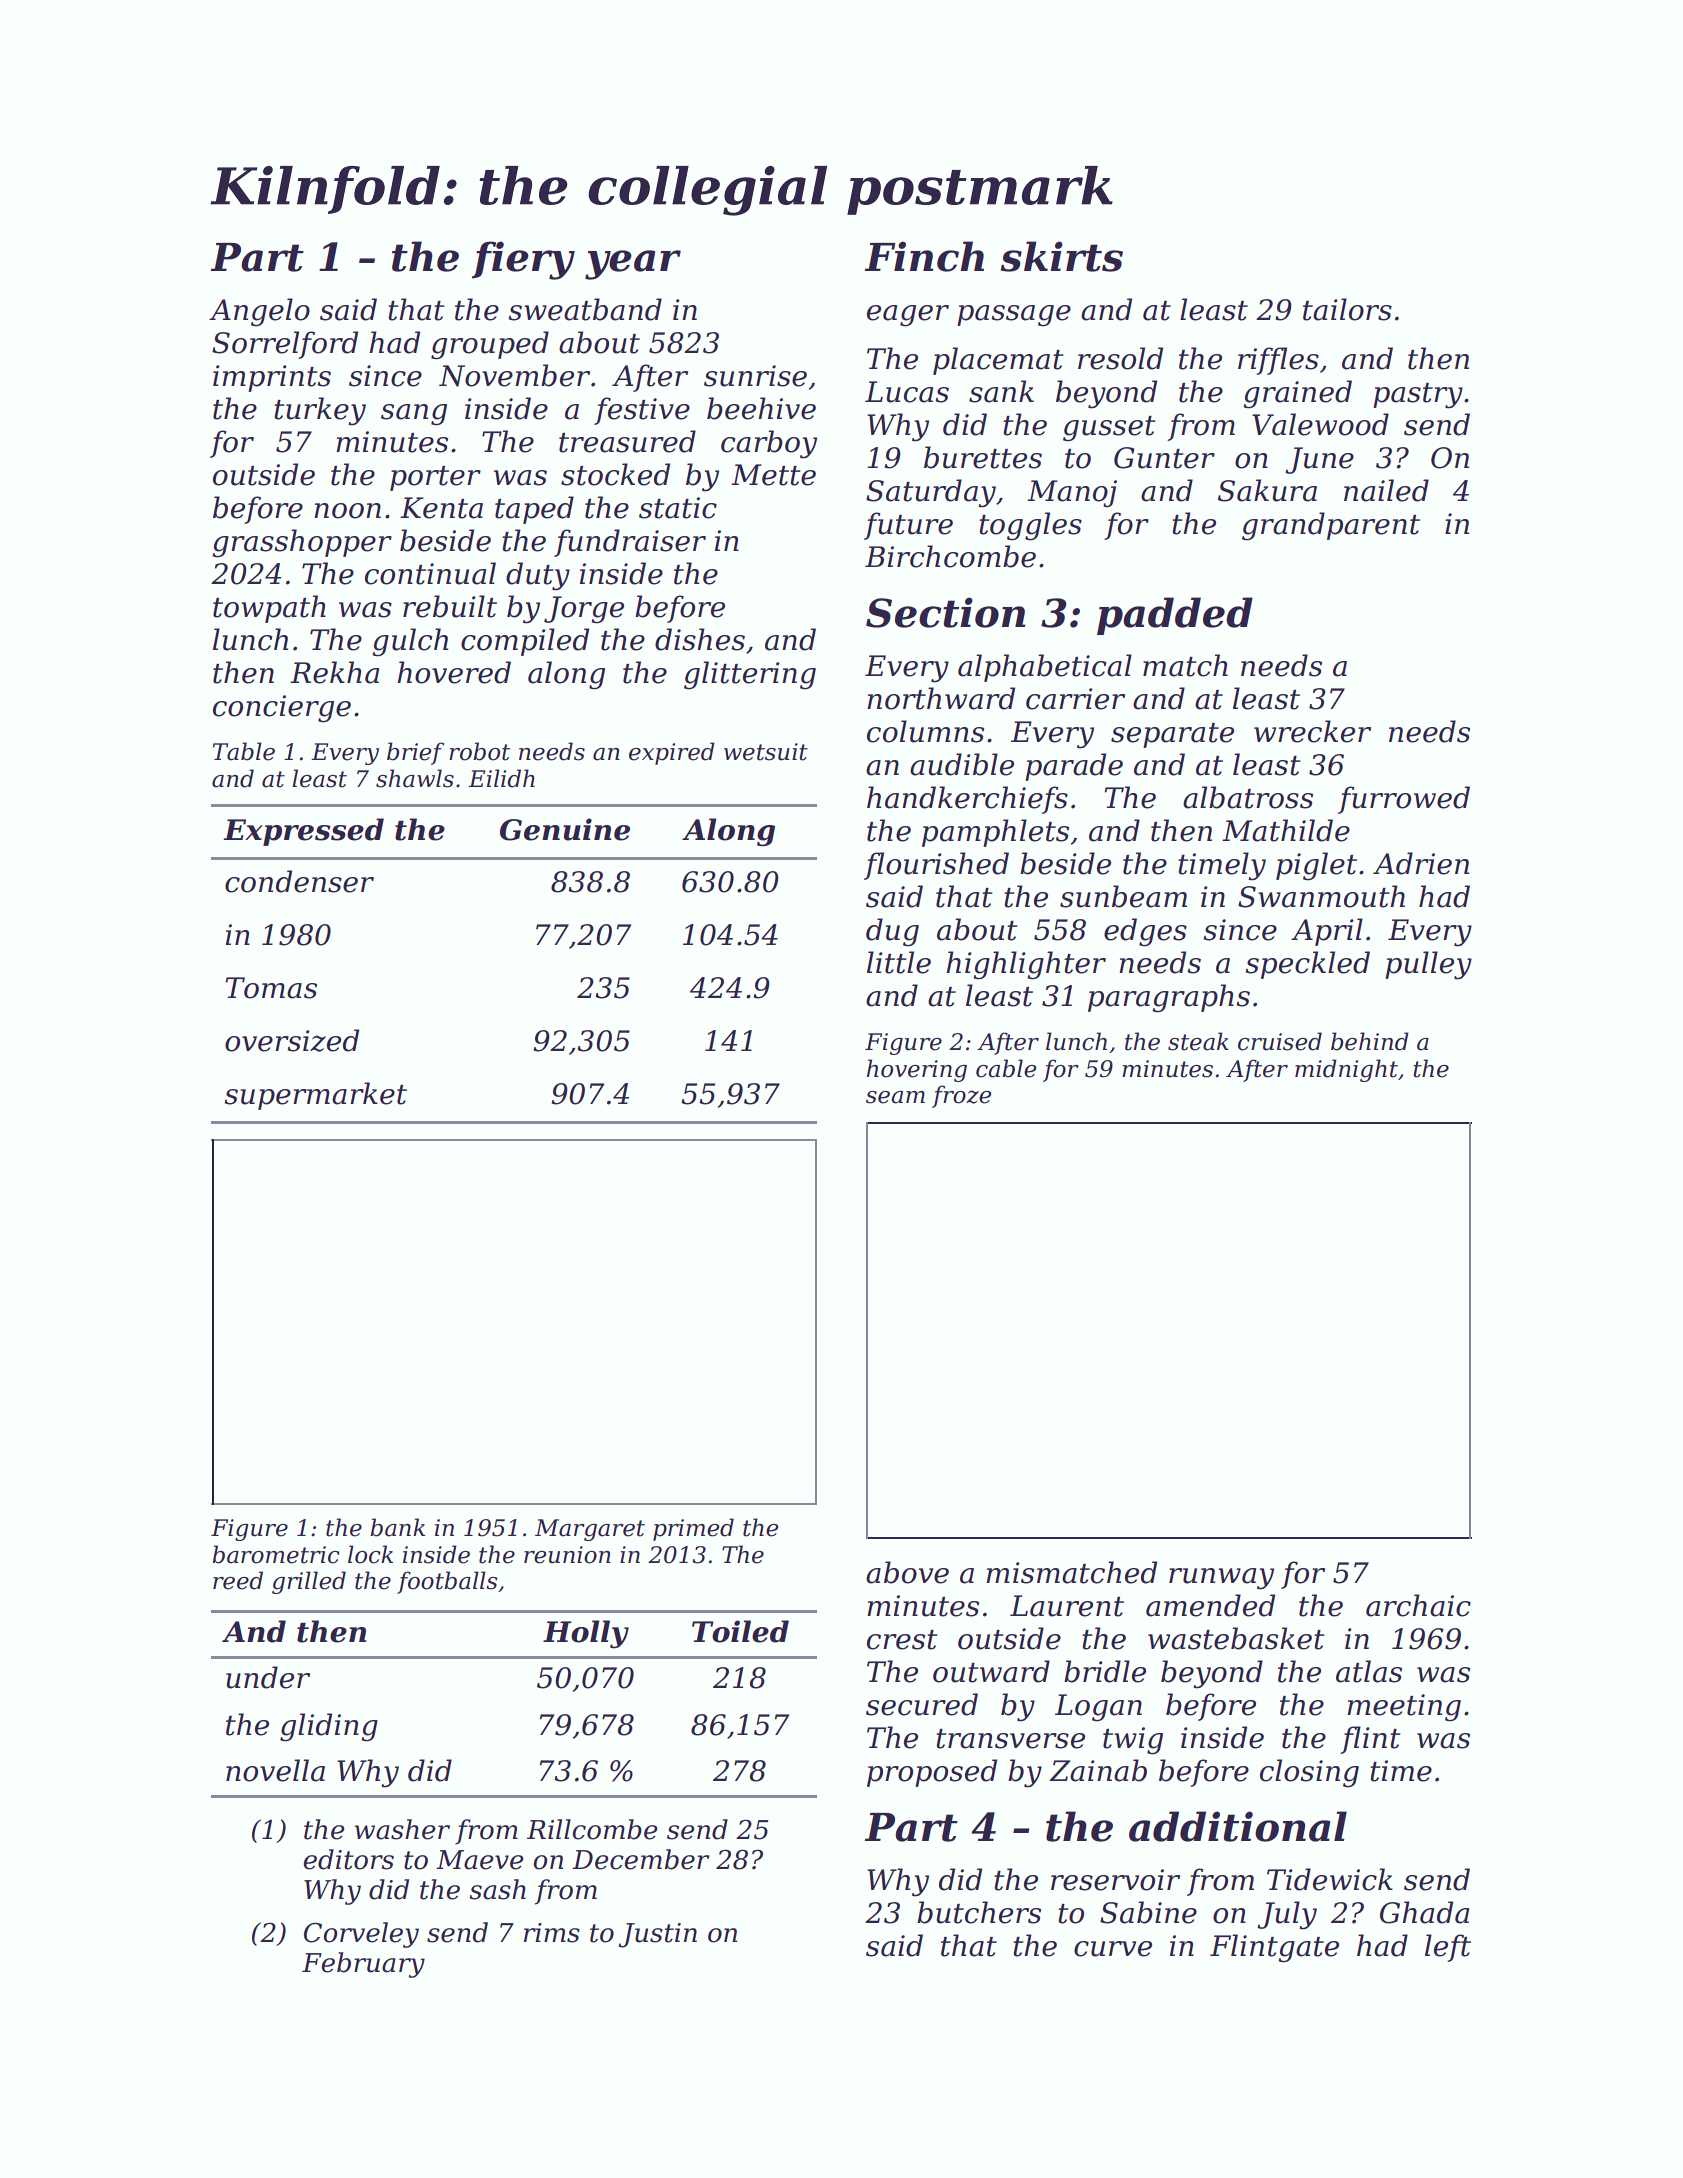 This page has height=2178, width=1683. What do you see at coordinates (523, 260) in the page?
I see `fiery` at bounding box center [523, 260].
